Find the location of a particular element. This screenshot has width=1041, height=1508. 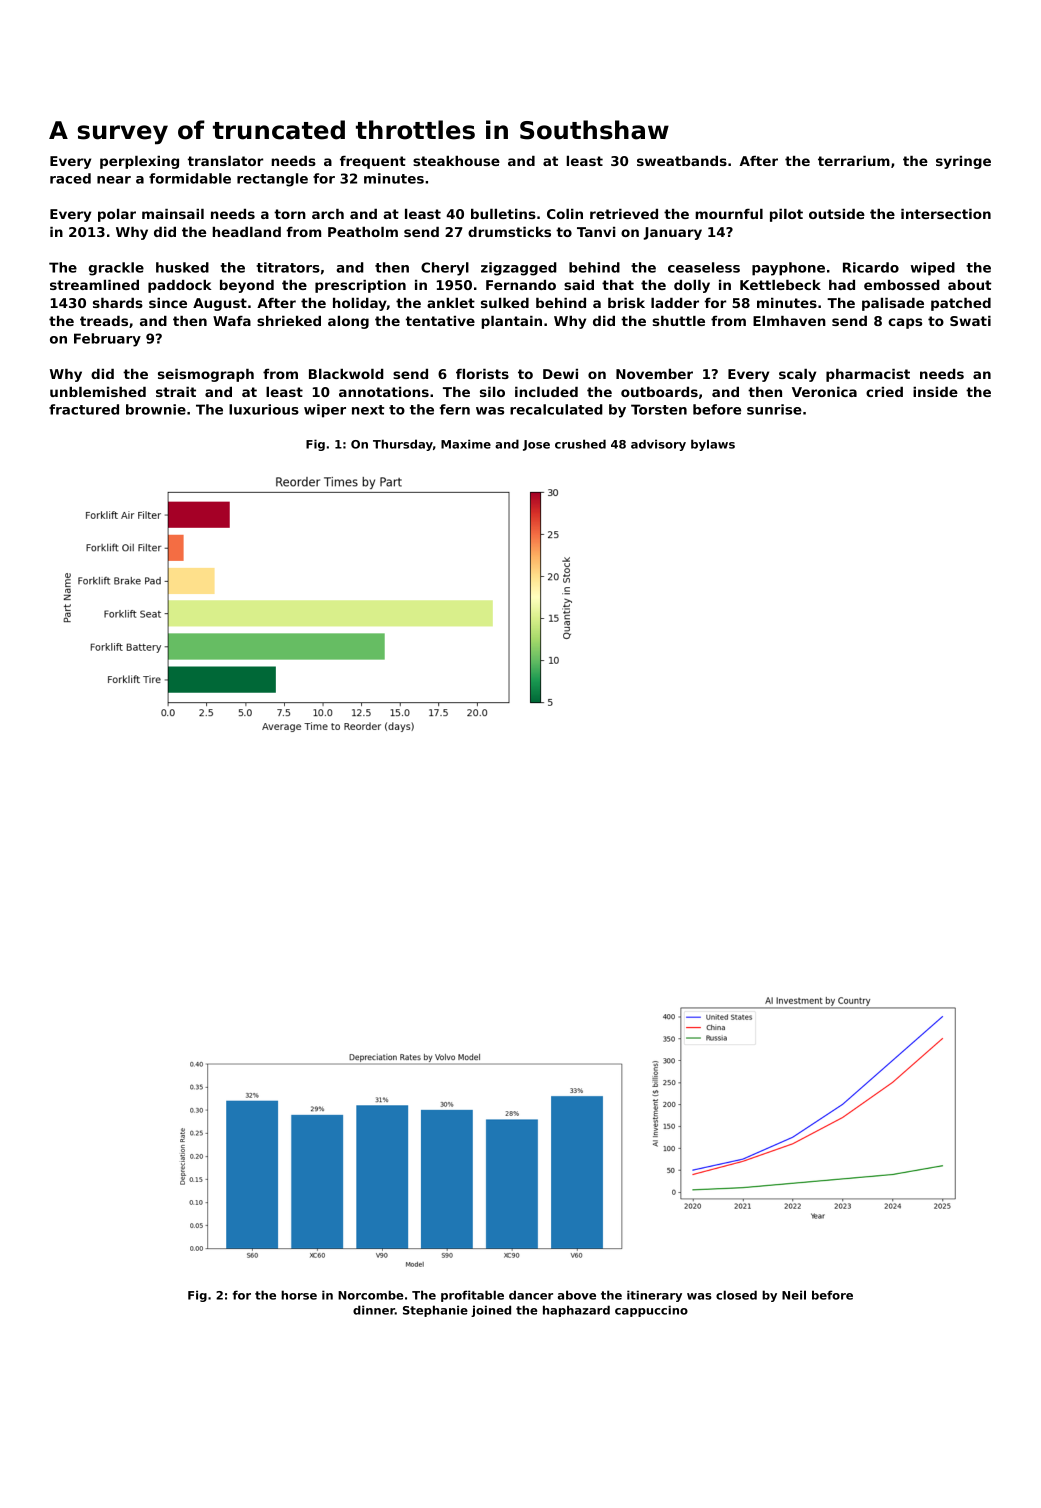

Neil is located at coordinates (794, 1295).
